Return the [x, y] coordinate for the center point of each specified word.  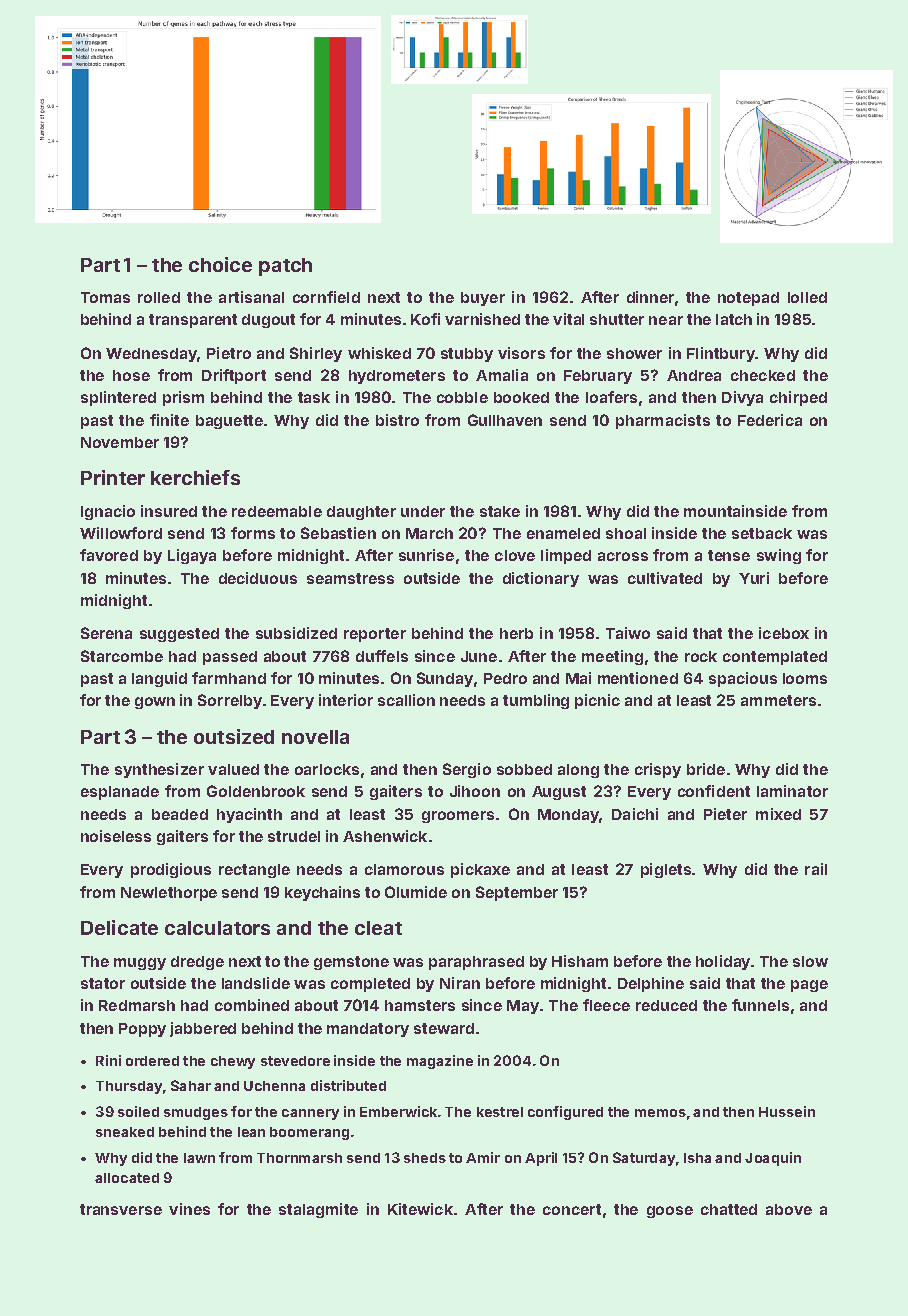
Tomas [105, 297]
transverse [121, 1209]
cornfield [326, 297]
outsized [234, 736]
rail [816, 869]
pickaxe [480, 870]
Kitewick [420, 1209]
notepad [748, 299]
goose [670, 1212]
